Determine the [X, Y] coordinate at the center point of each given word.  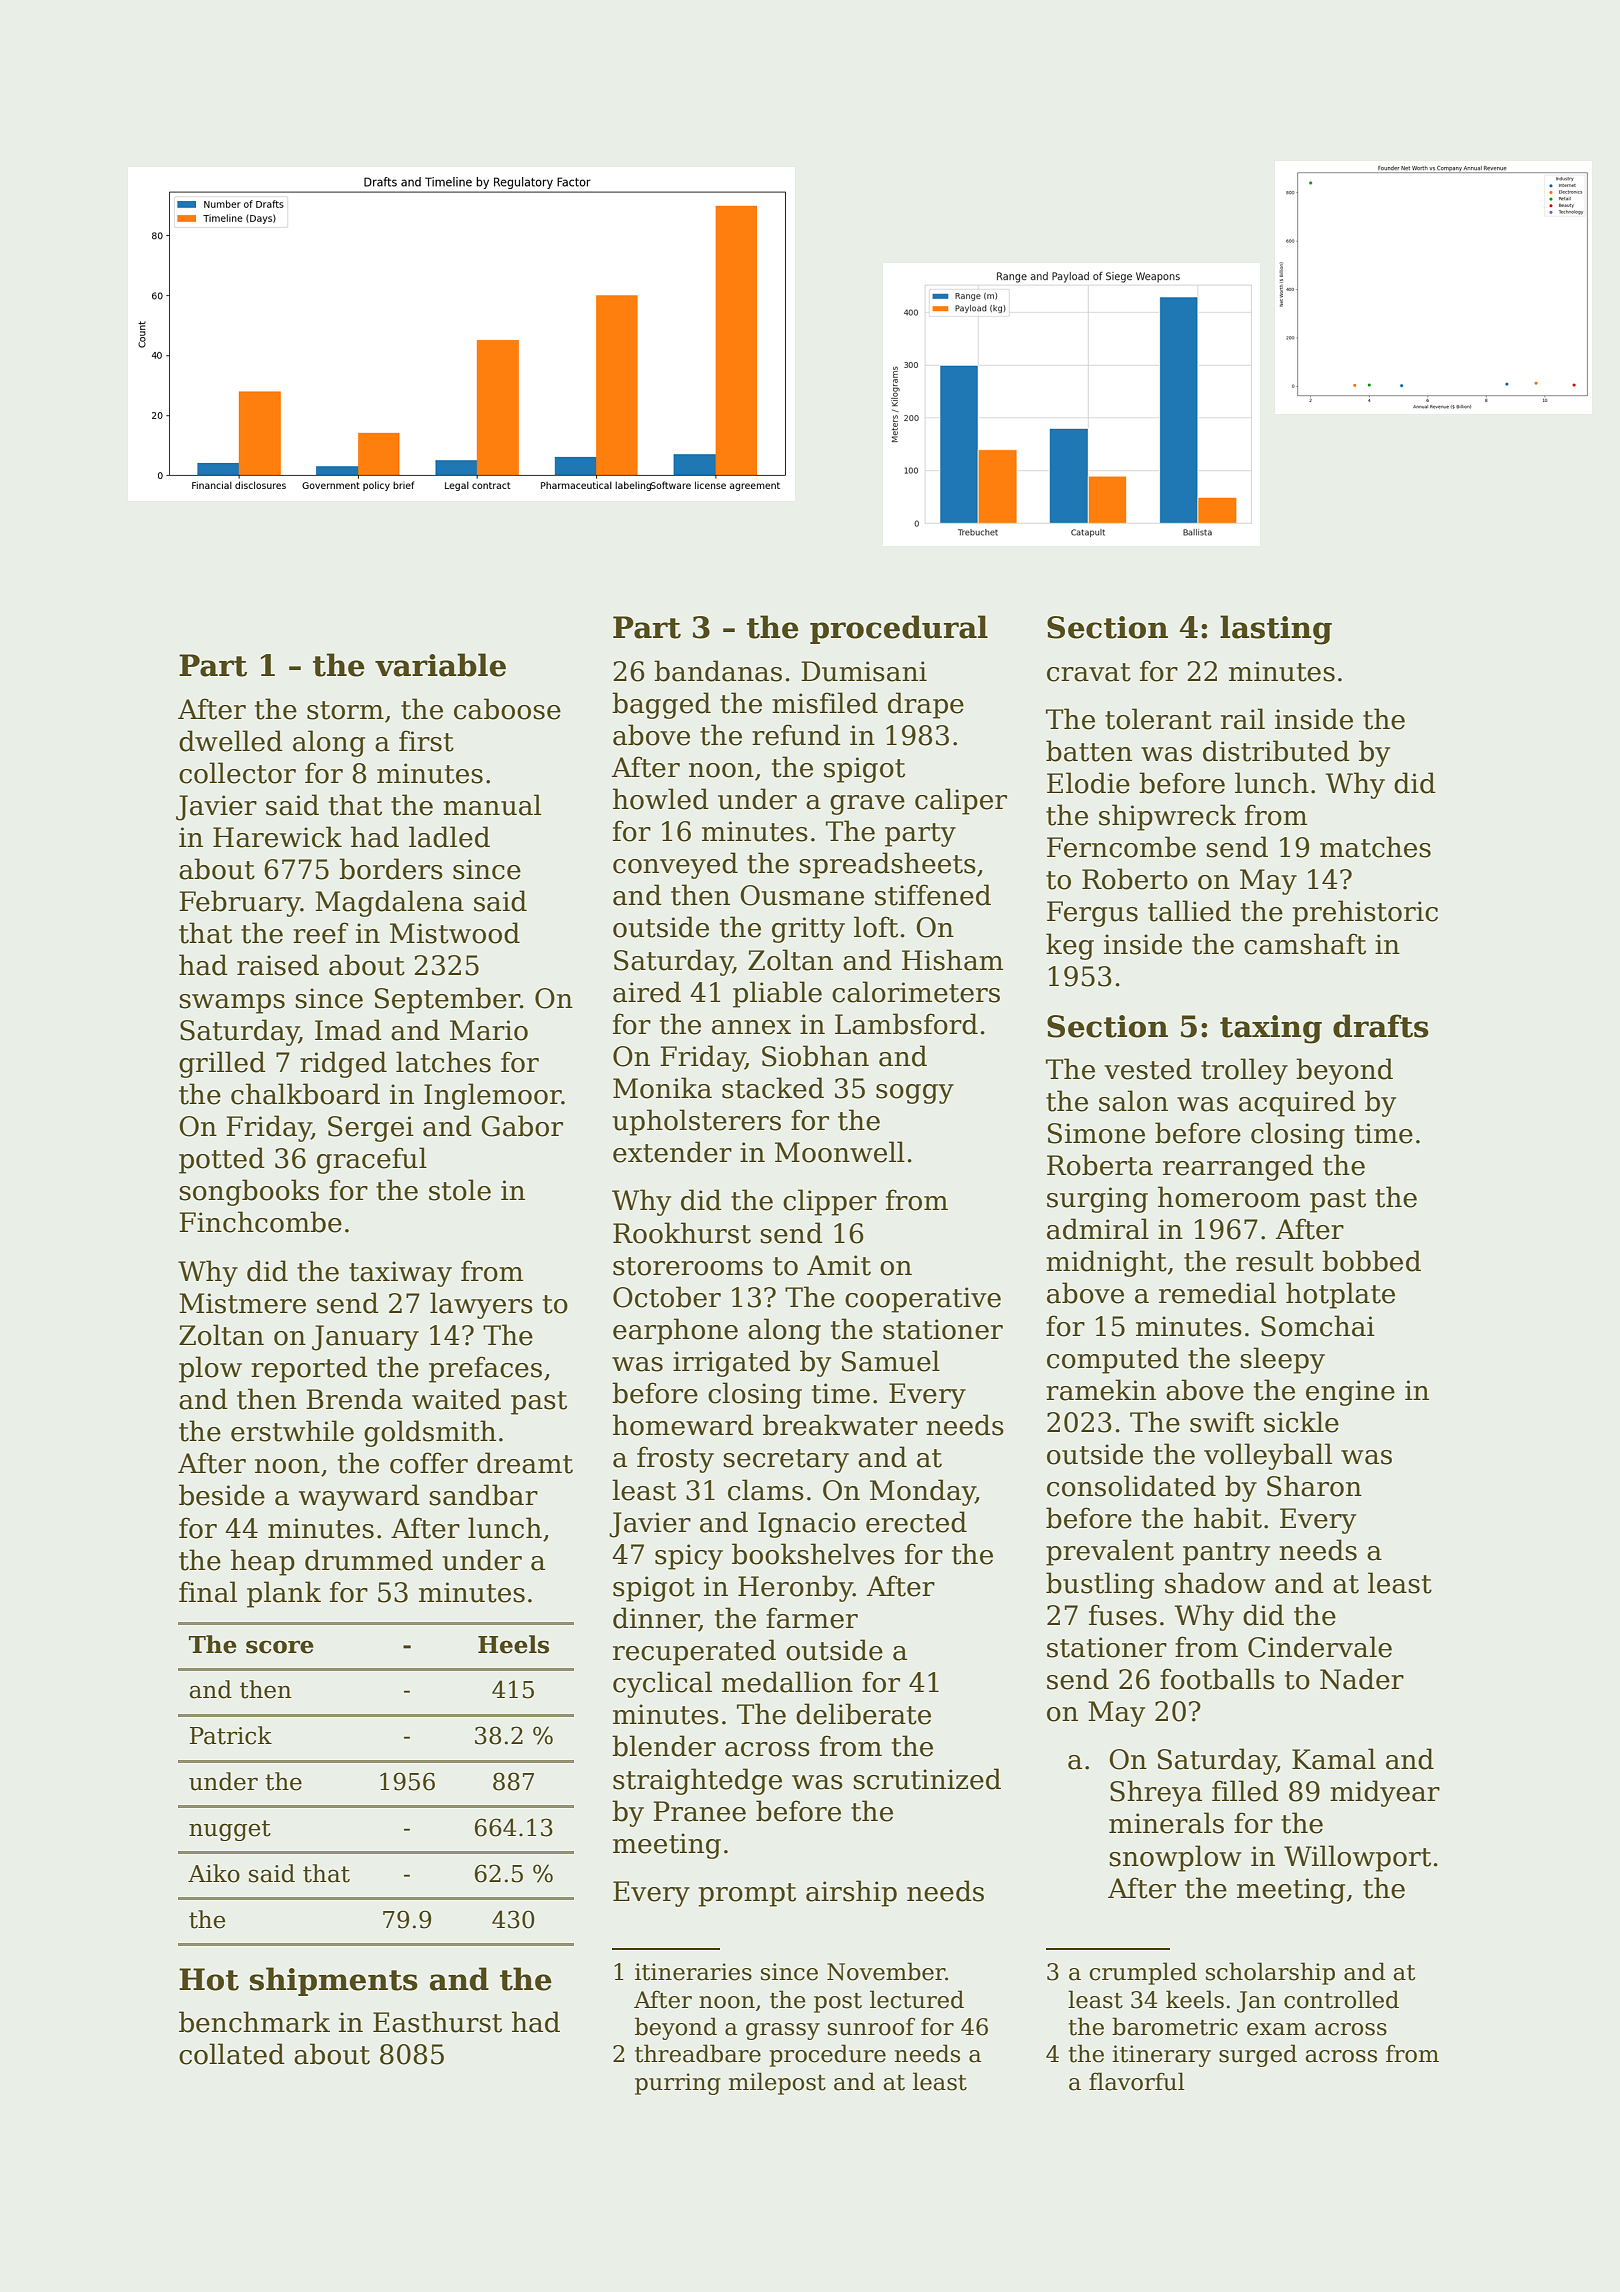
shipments [334, 1981]
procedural [899, 629]
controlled [1341, 1999]
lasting [1276, 630]
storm [345, 710]
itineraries [693, 1972]
